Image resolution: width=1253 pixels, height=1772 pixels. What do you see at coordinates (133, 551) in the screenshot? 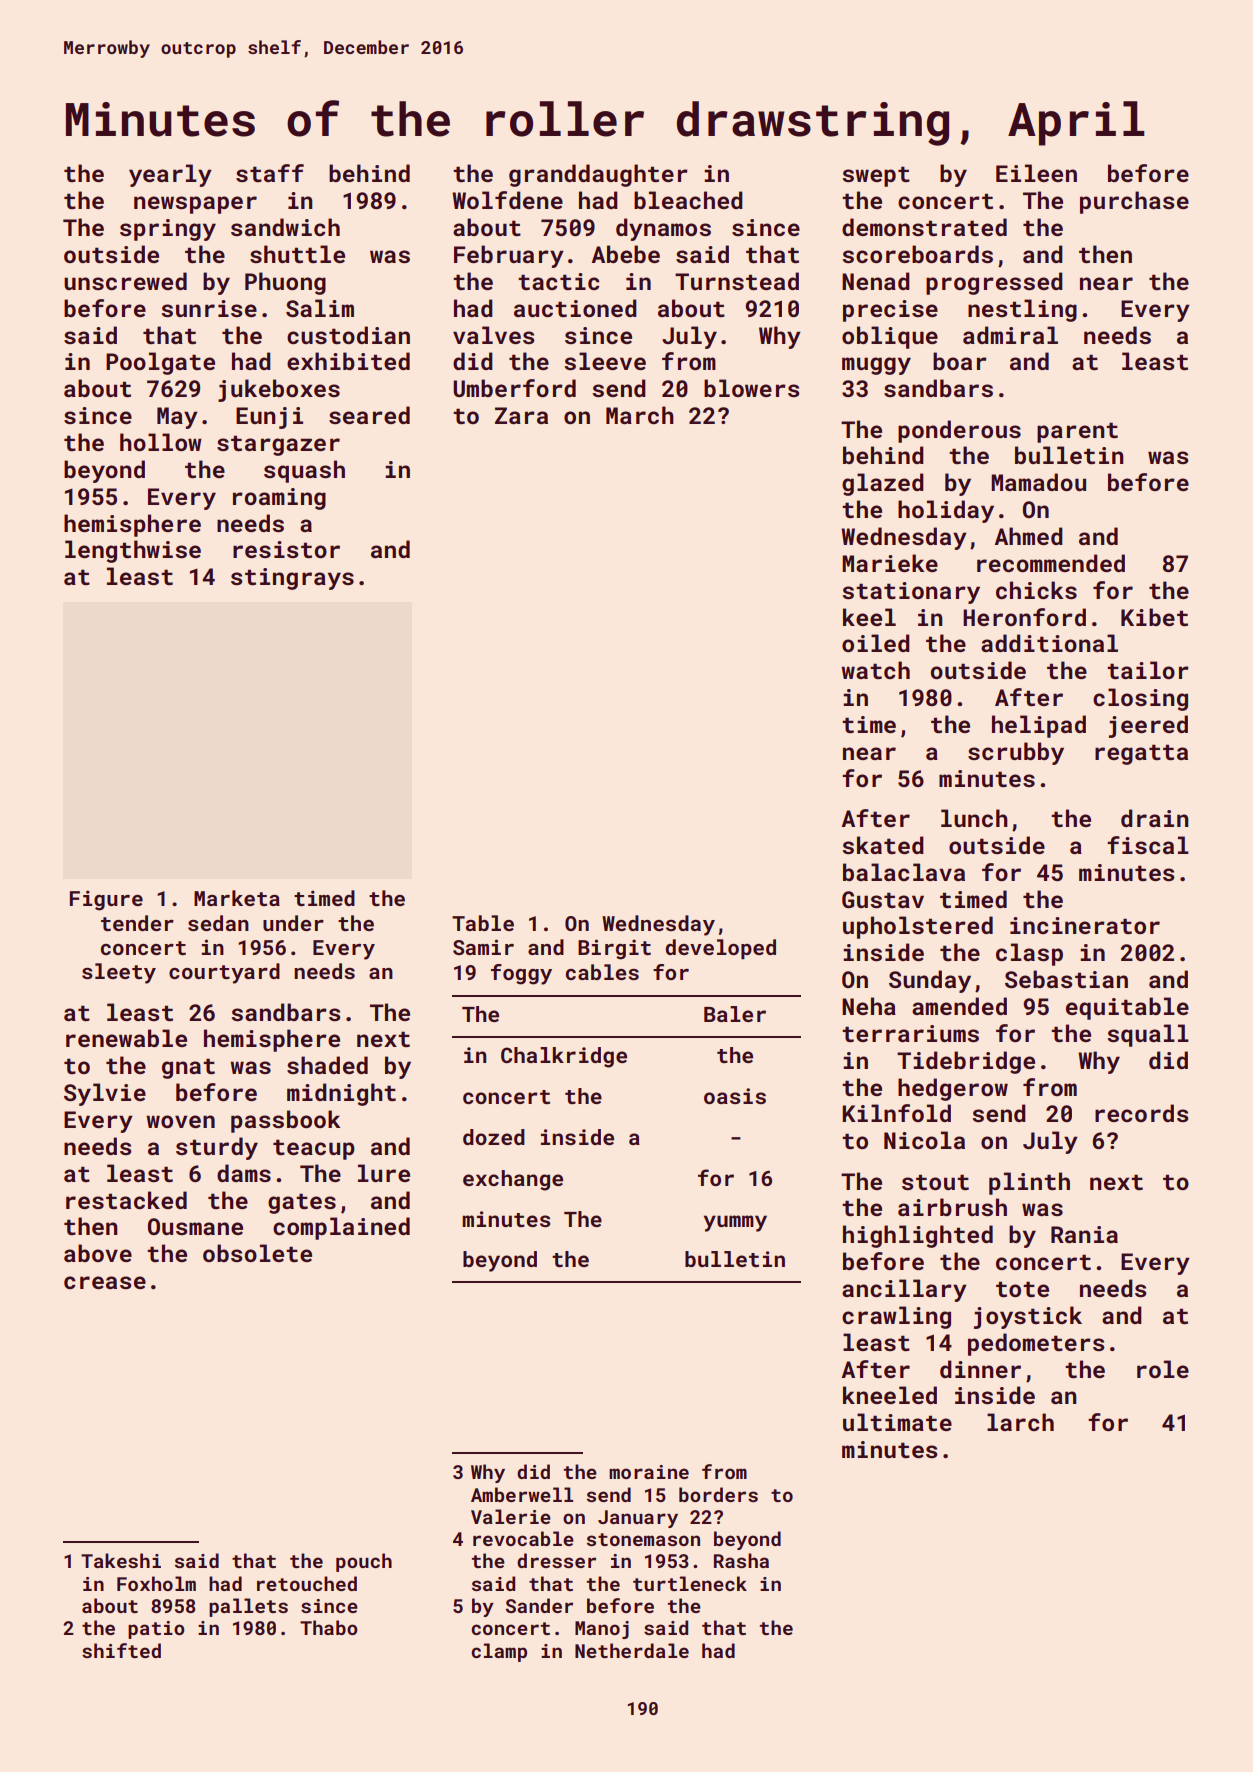
I see `lengthwise` at bounding box center [133, 551].
